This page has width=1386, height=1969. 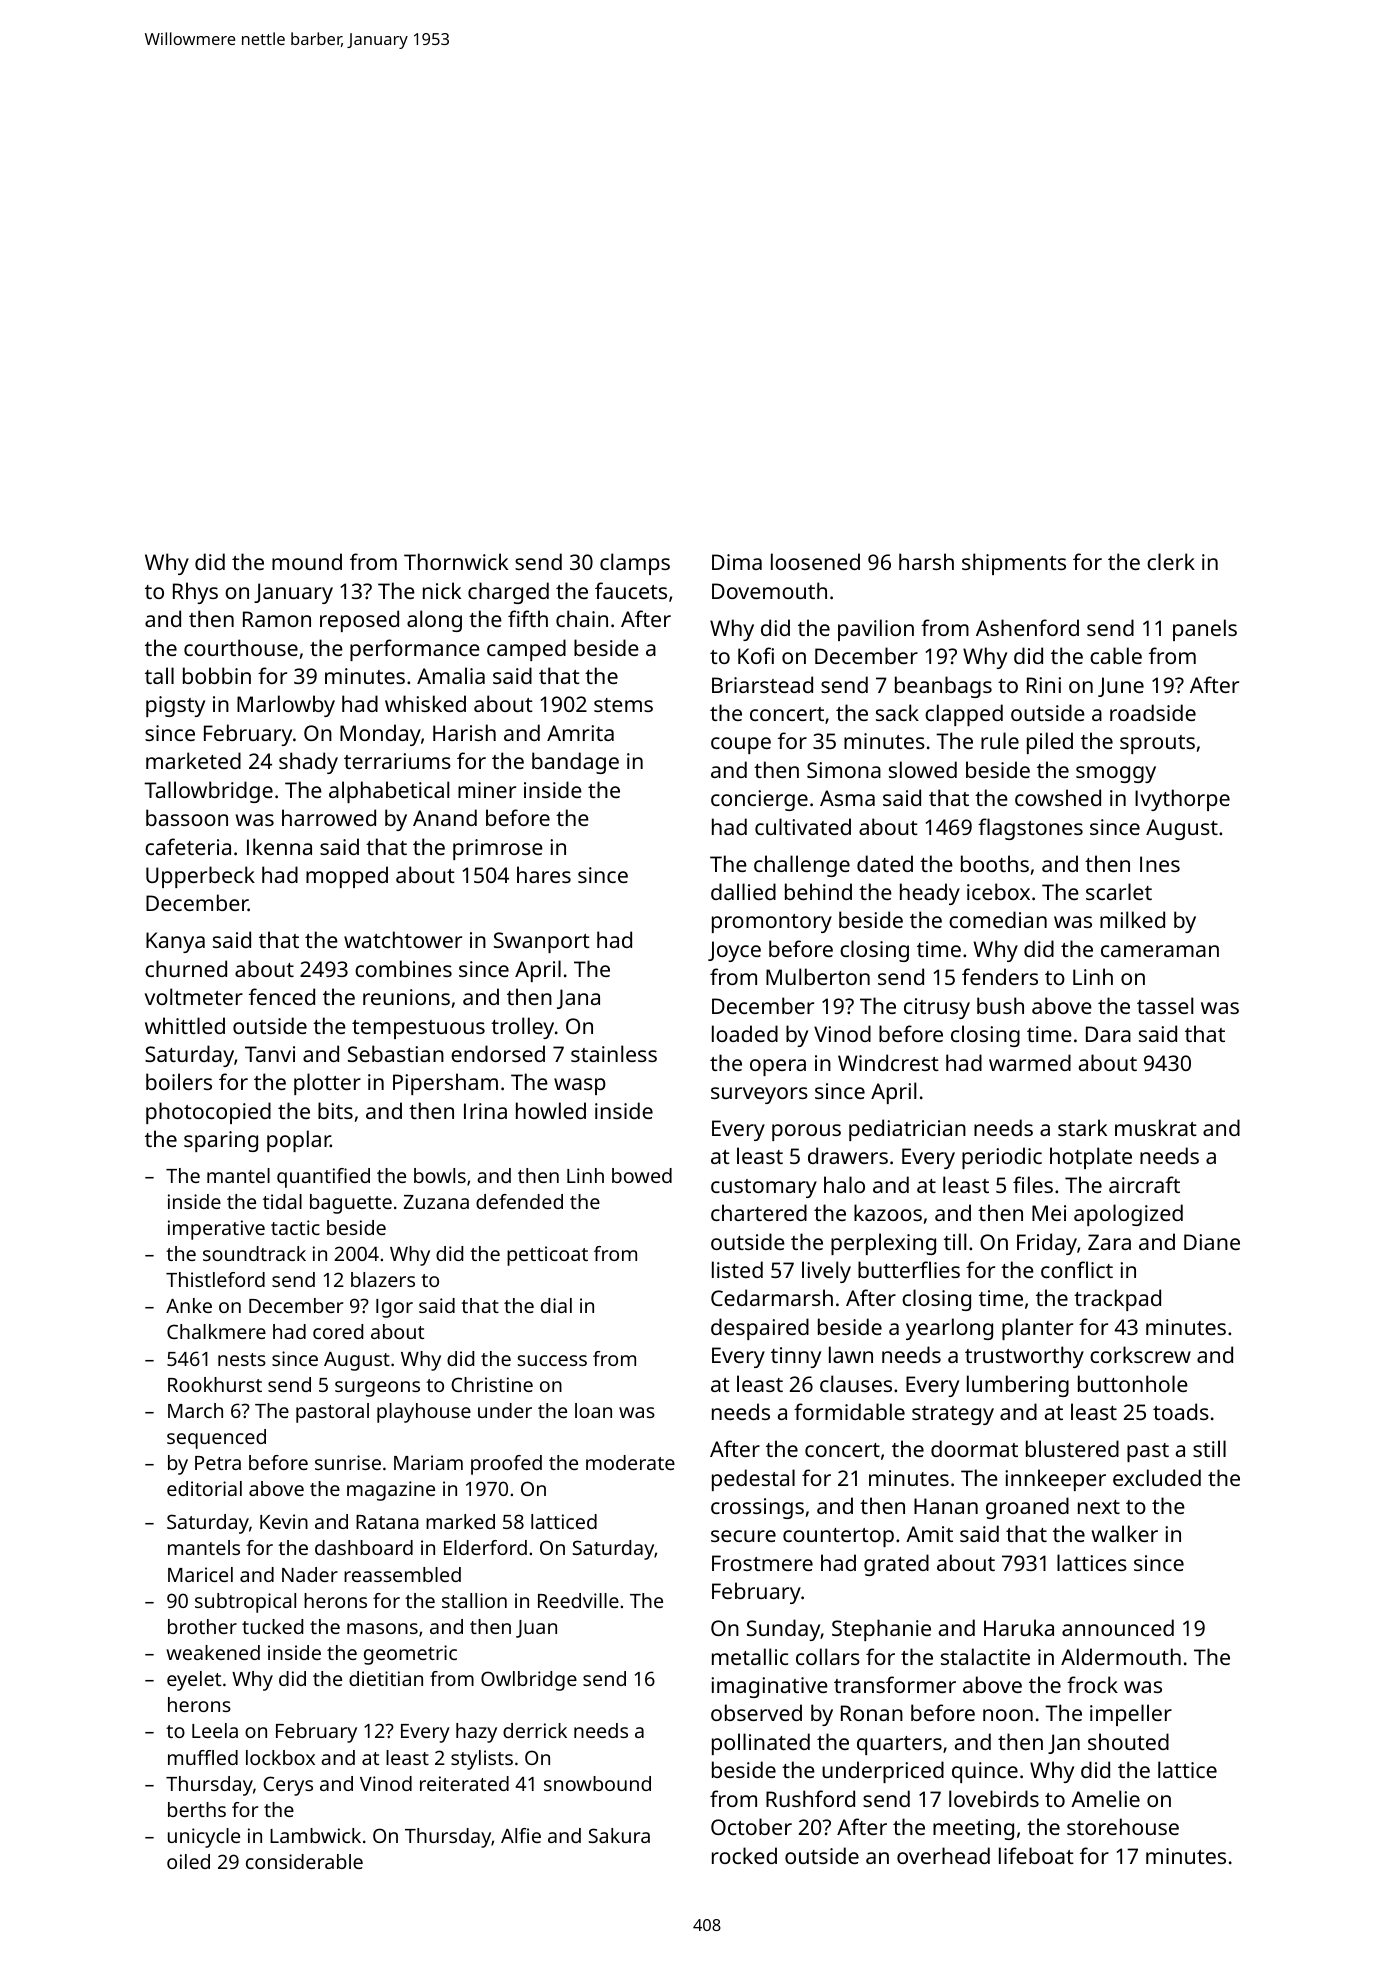 I want to click on photocopied, so click(x=208, y=1113).
